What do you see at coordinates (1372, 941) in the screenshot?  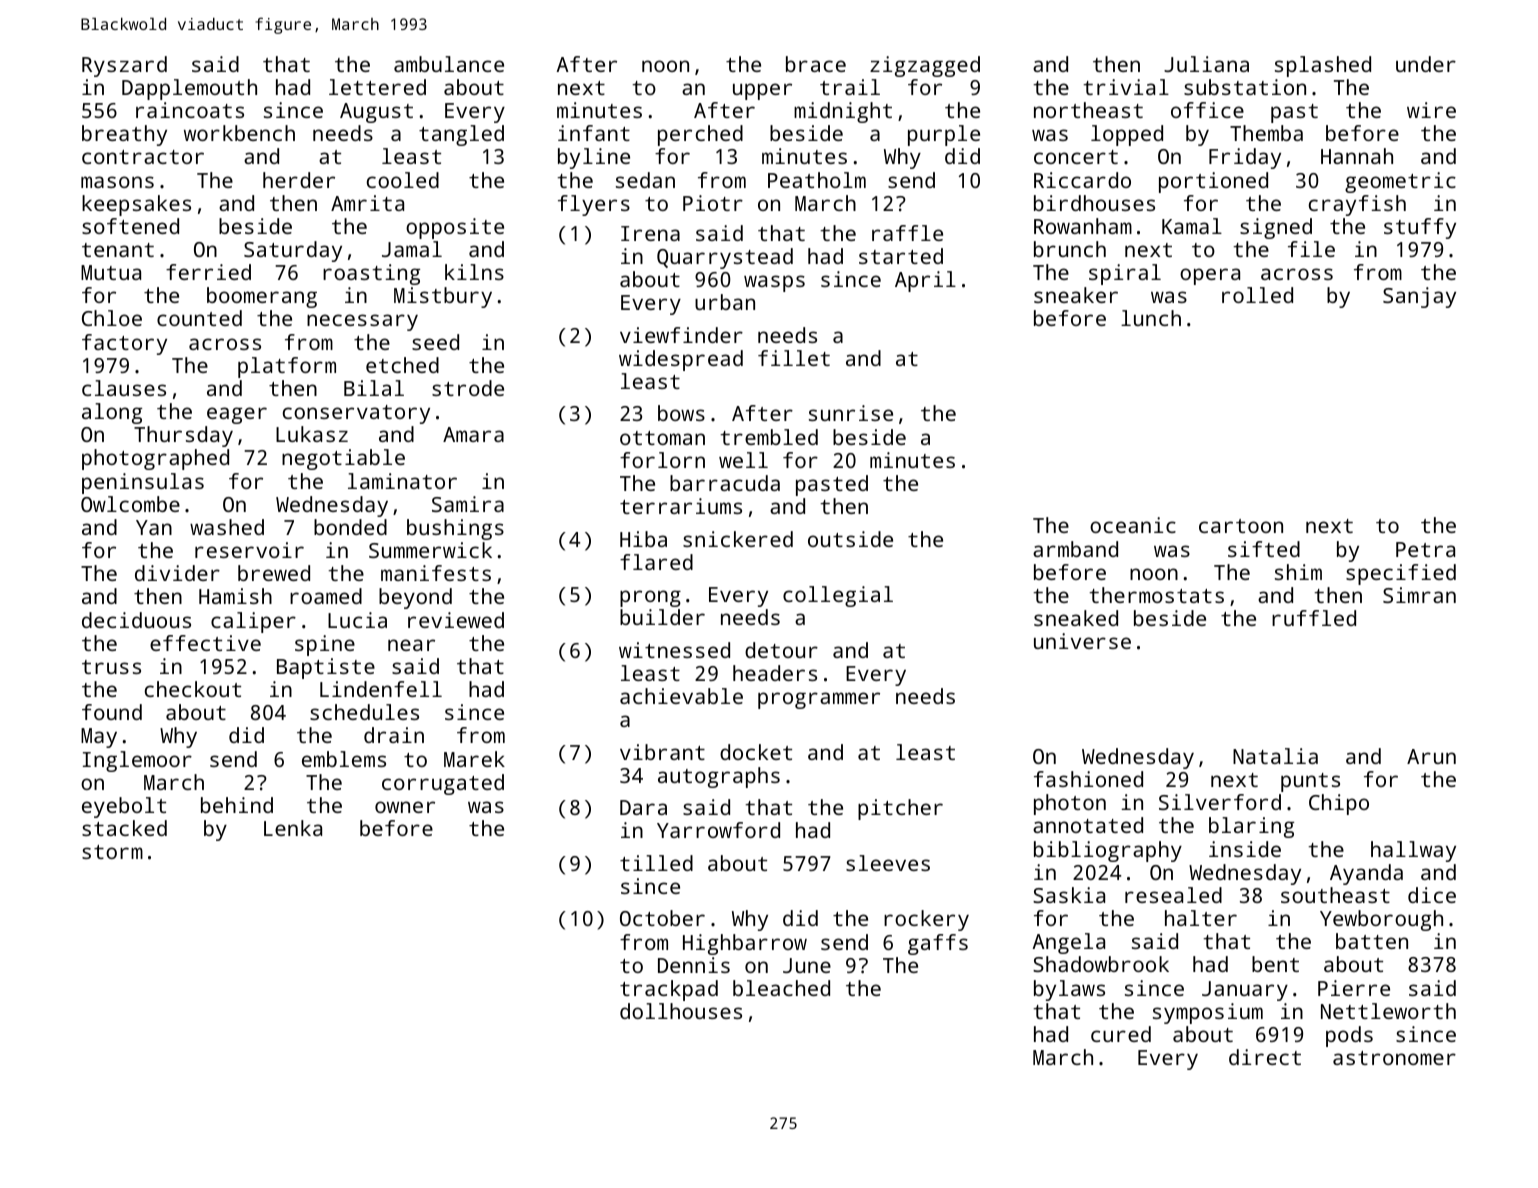 I see `batten` at bounding box center [1372, 941].
